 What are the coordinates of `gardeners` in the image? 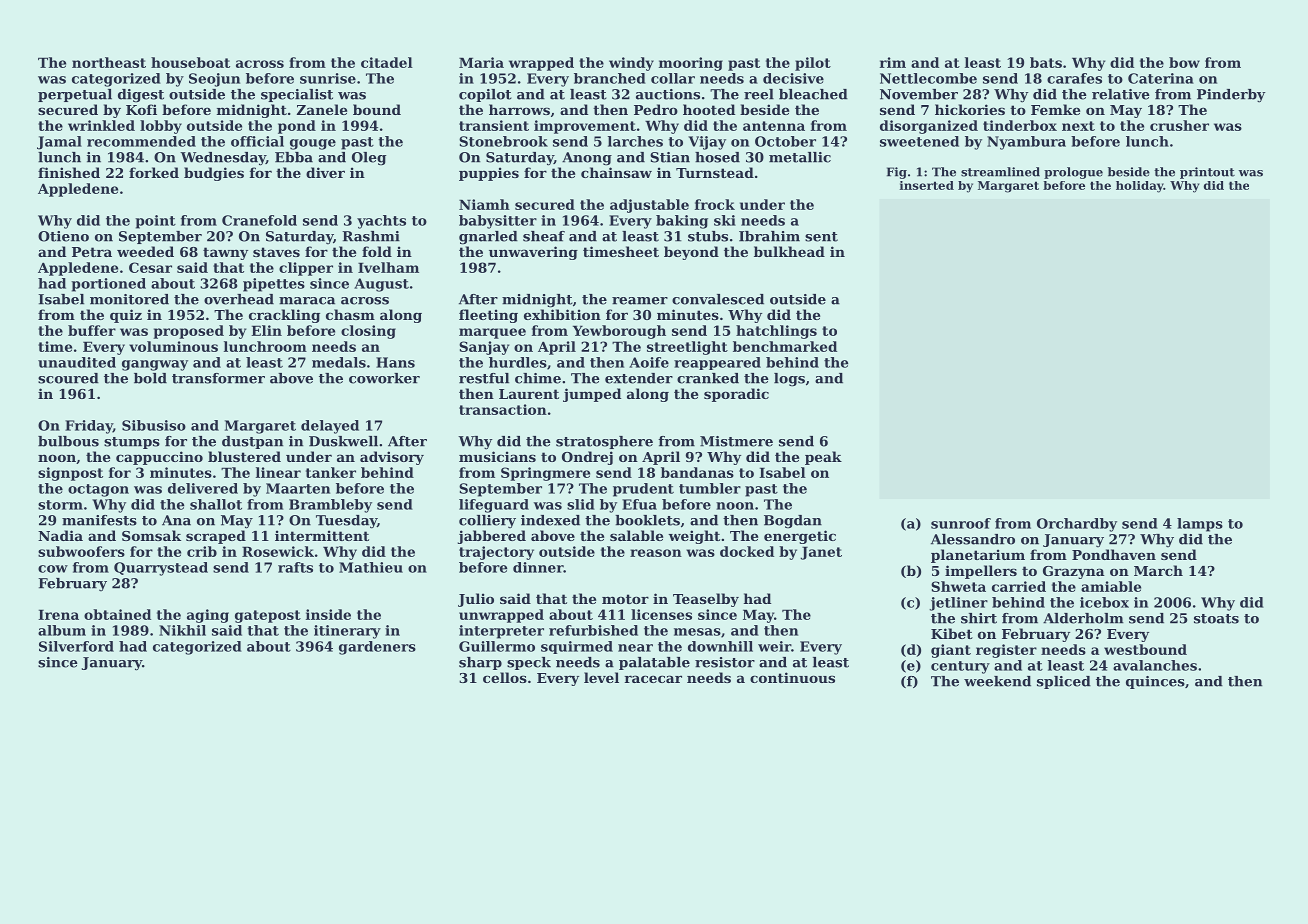 It's located at (377, 648).
